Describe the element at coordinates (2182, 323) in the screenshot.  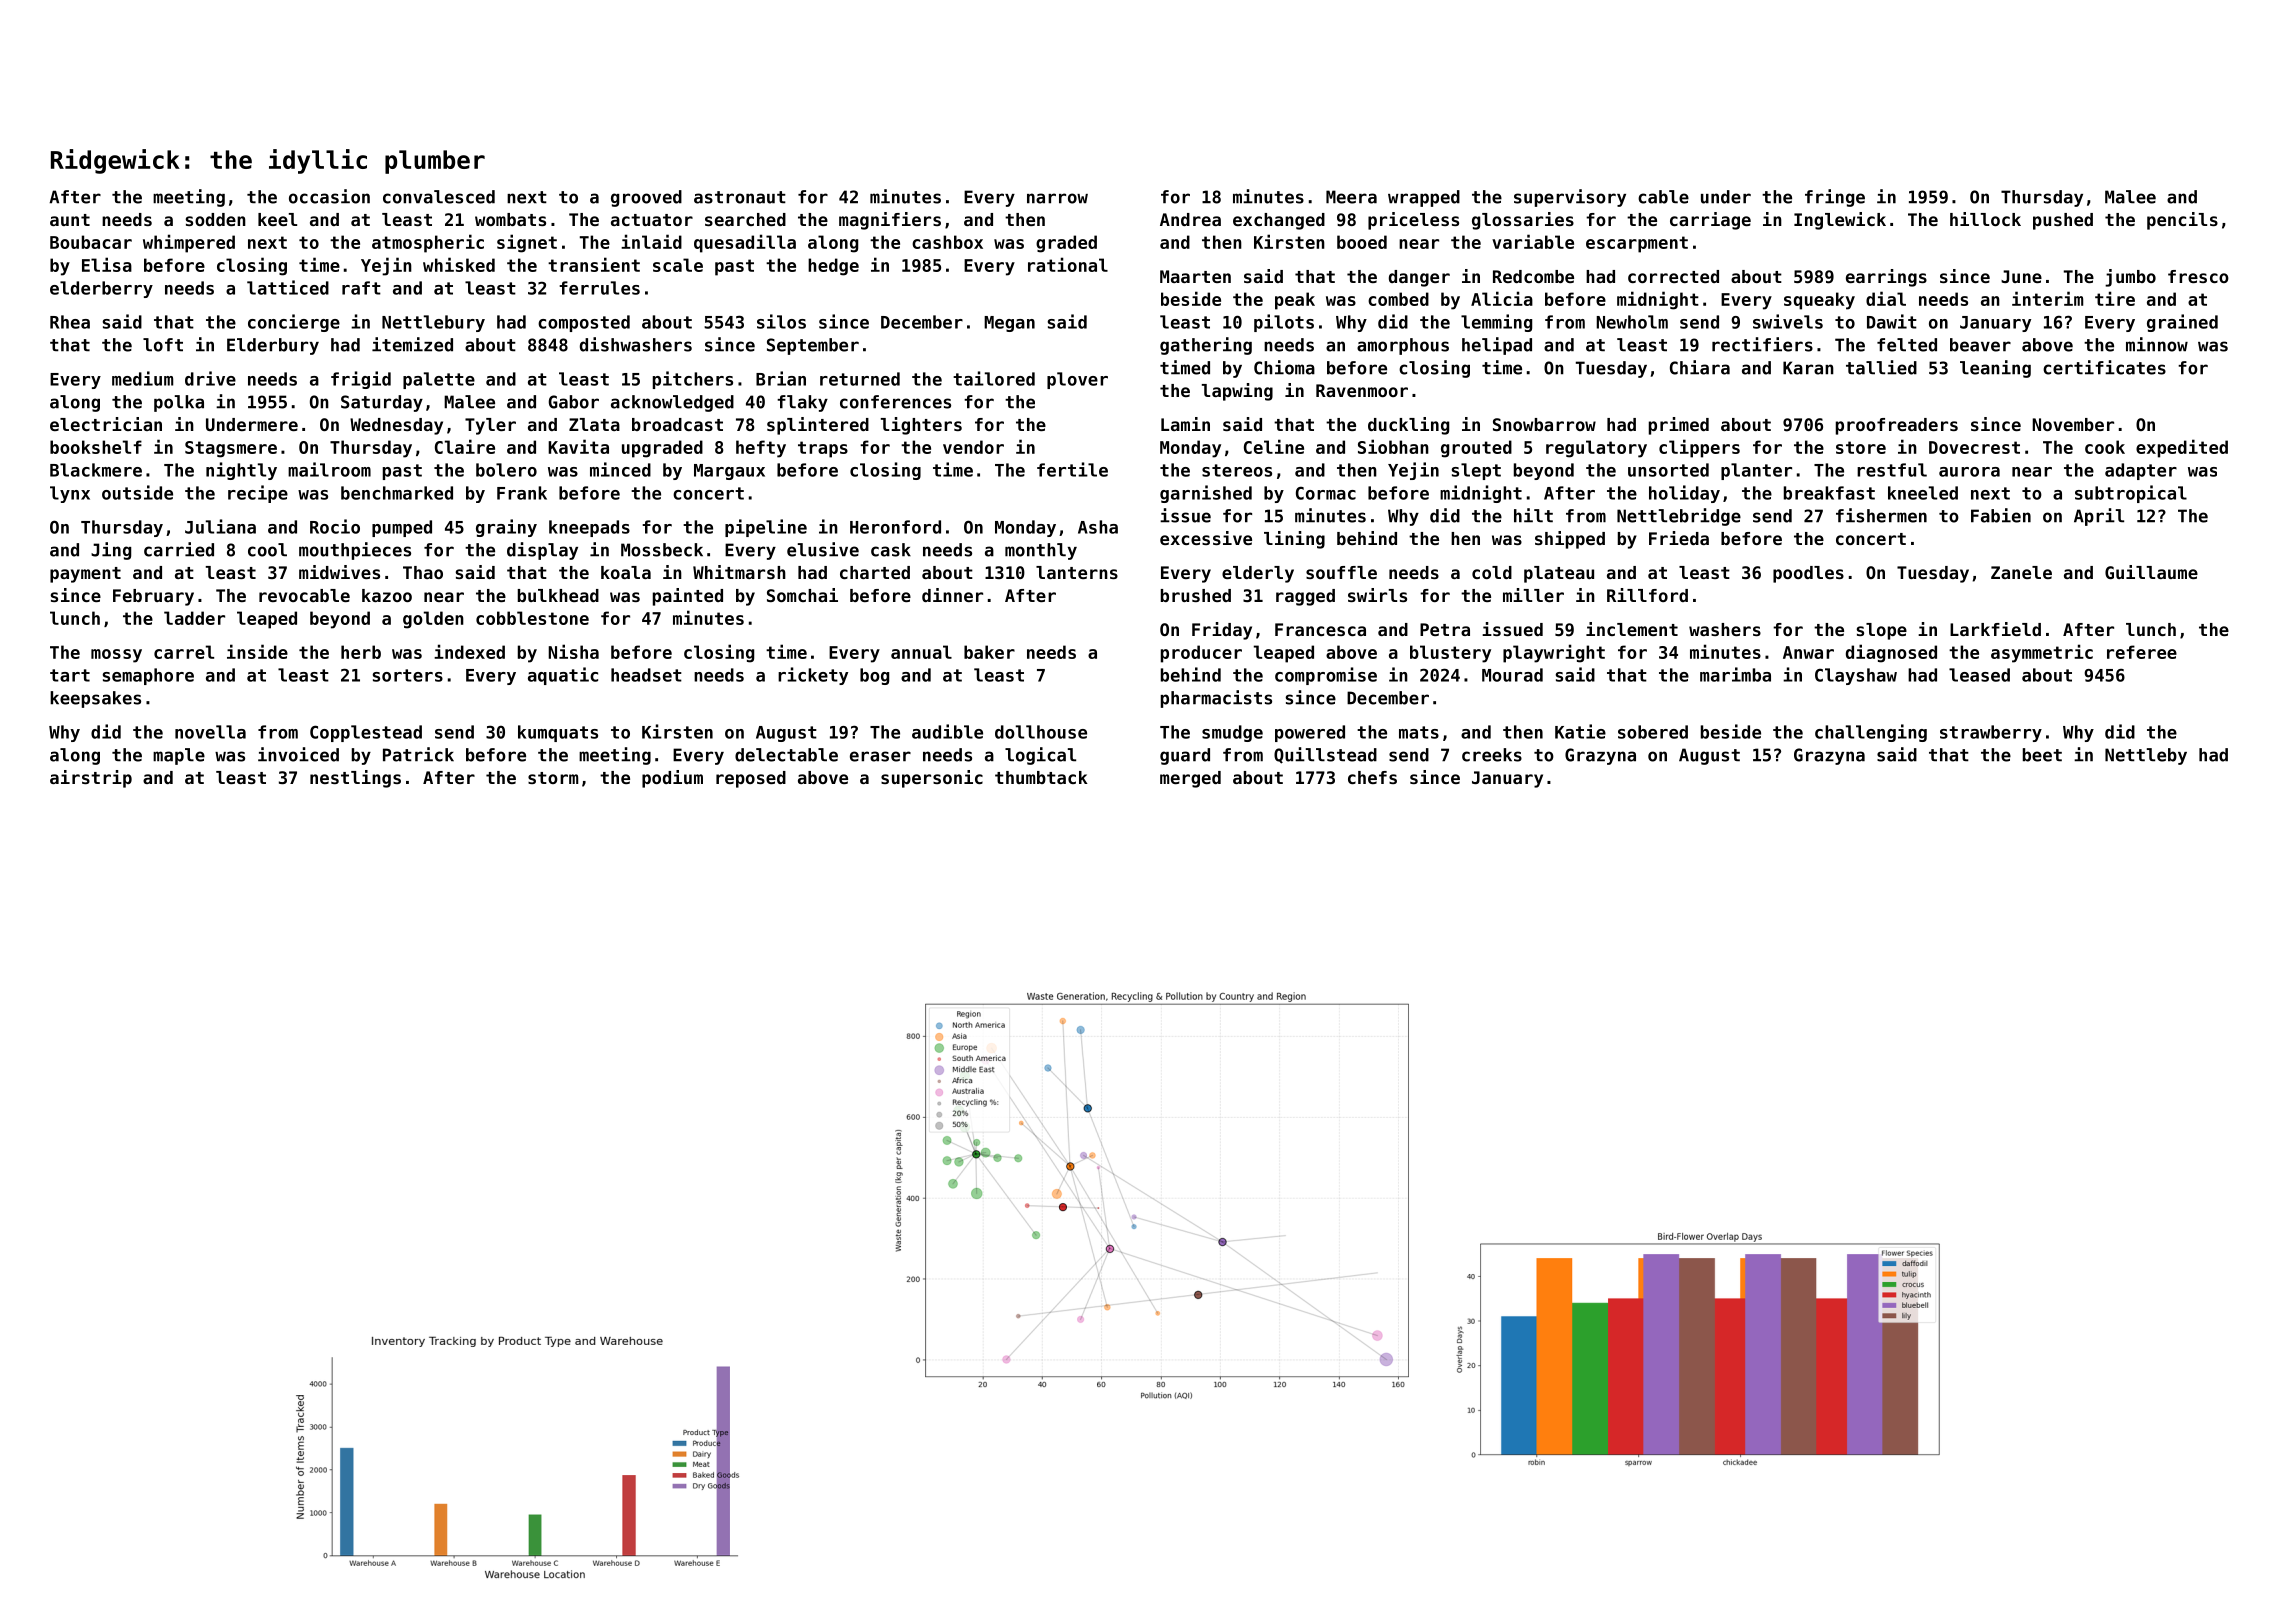
I see `grained` at that location.
